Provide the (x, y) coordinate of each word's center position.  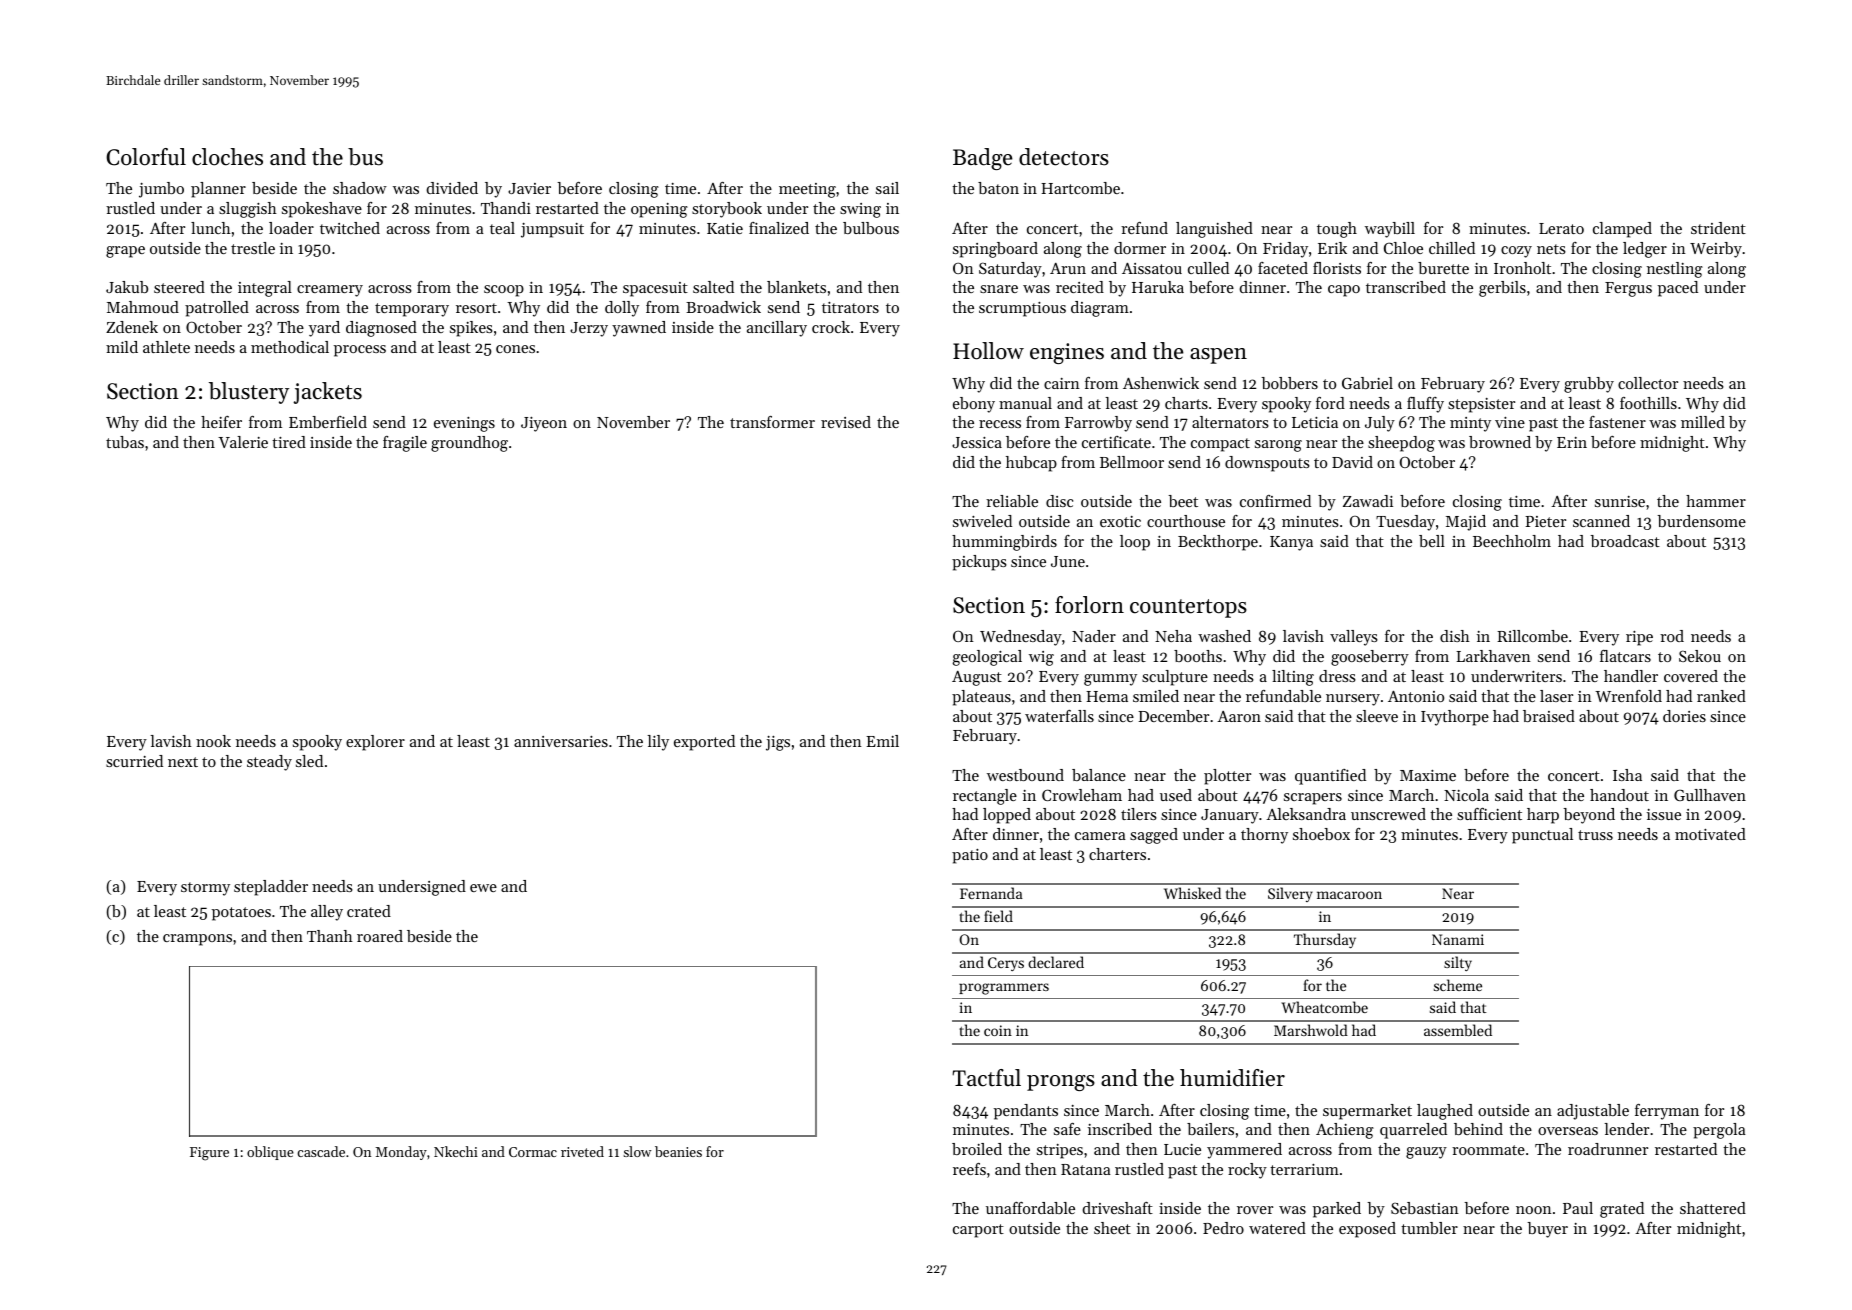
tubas (125, 442)
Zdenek (132, 327)
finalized (779, 228)
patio (970, 856)
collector (1648, 383)
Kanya (1291, 543)
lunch (211, 228)
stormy (205, 889)
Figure (209, 1154)
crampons (197, 940)
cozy (1516, 252)
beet (1183, 501)
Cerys (1006, 964)
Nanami (1458, 939)
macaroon (1349, 895)
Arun (1068, 268)
